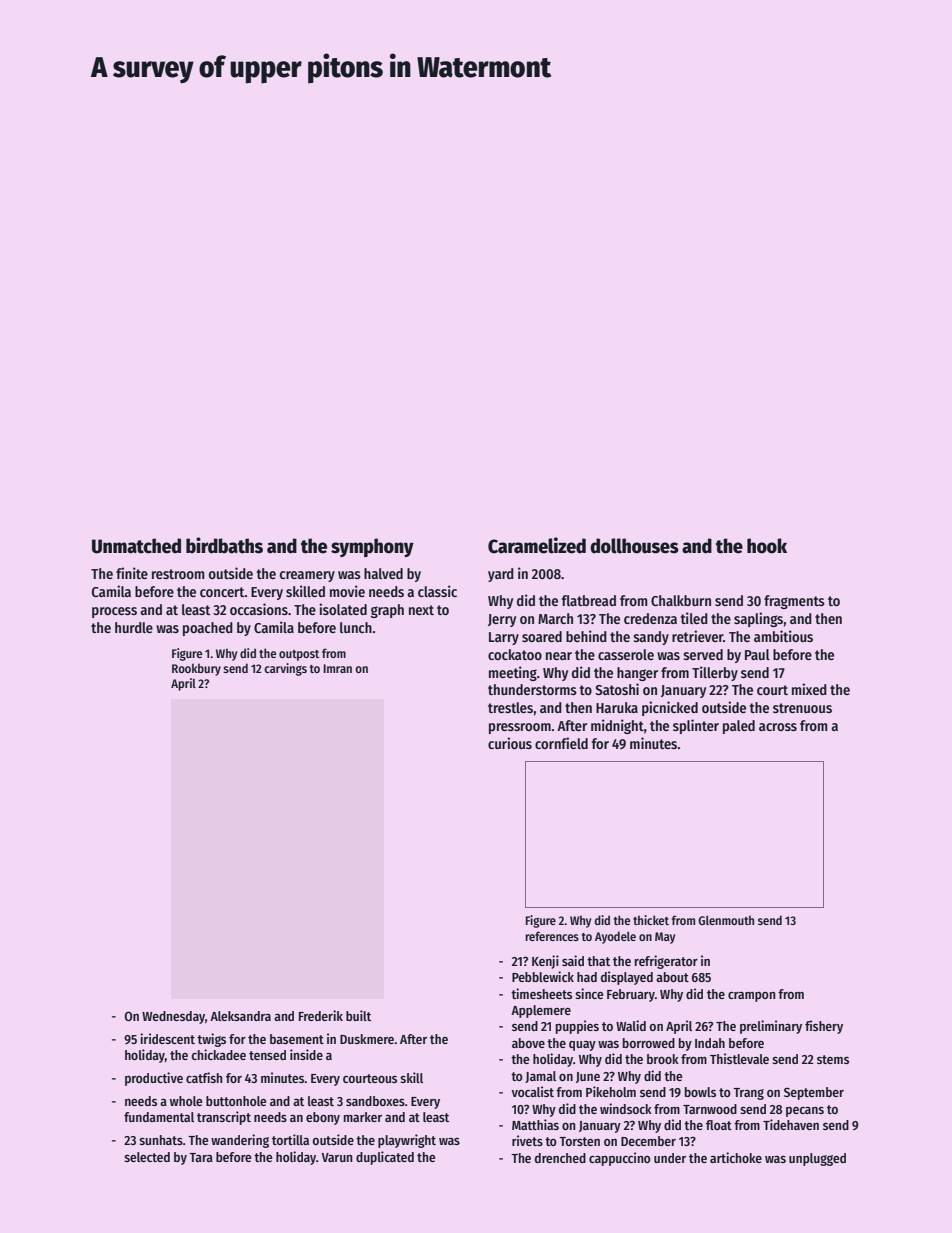  Describe the element at coordinates (552, 936) in the image. I see `references` at that location.
